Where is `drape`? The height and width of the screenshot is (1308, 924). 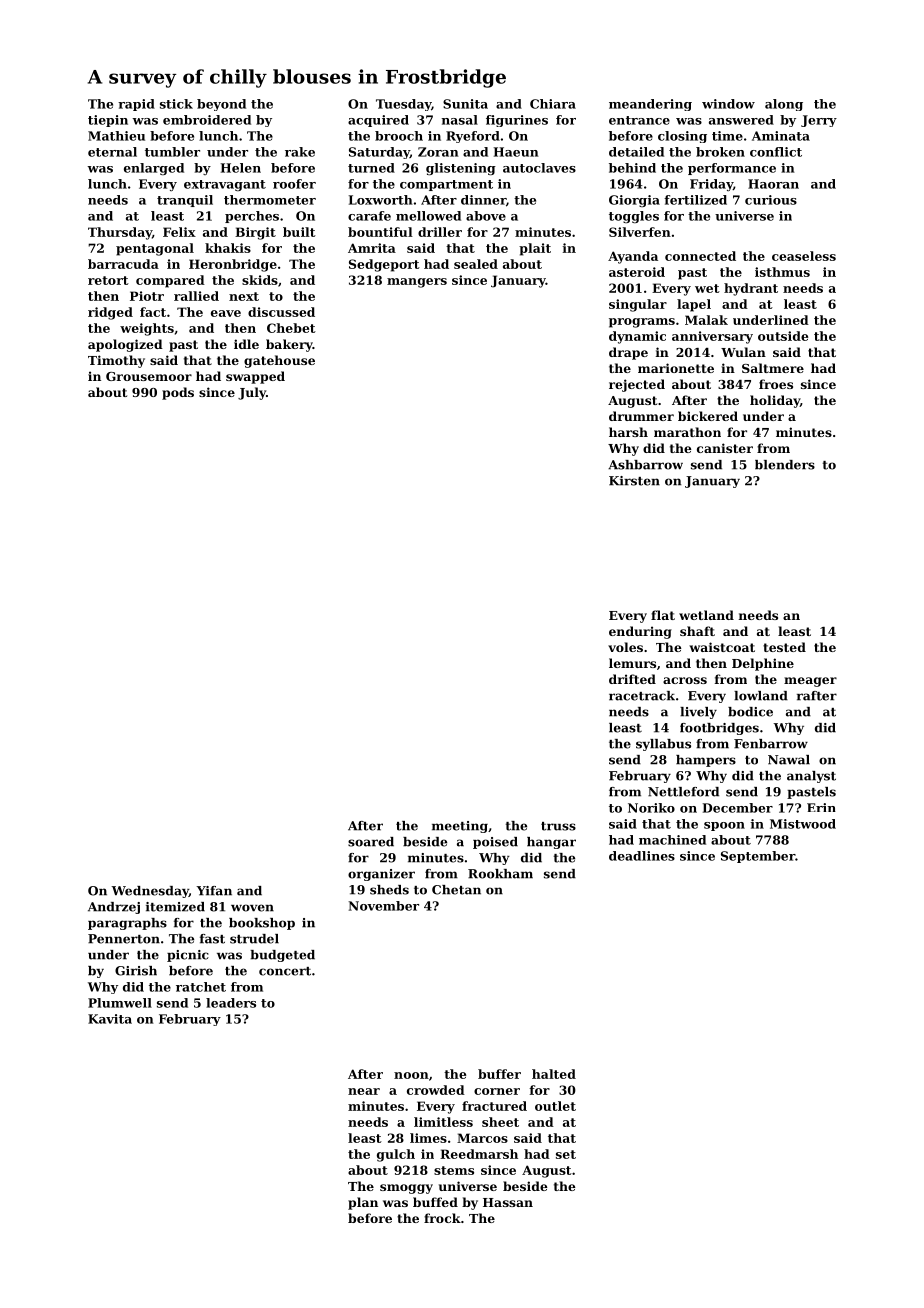
drape is located at coordinates (628, 353).
